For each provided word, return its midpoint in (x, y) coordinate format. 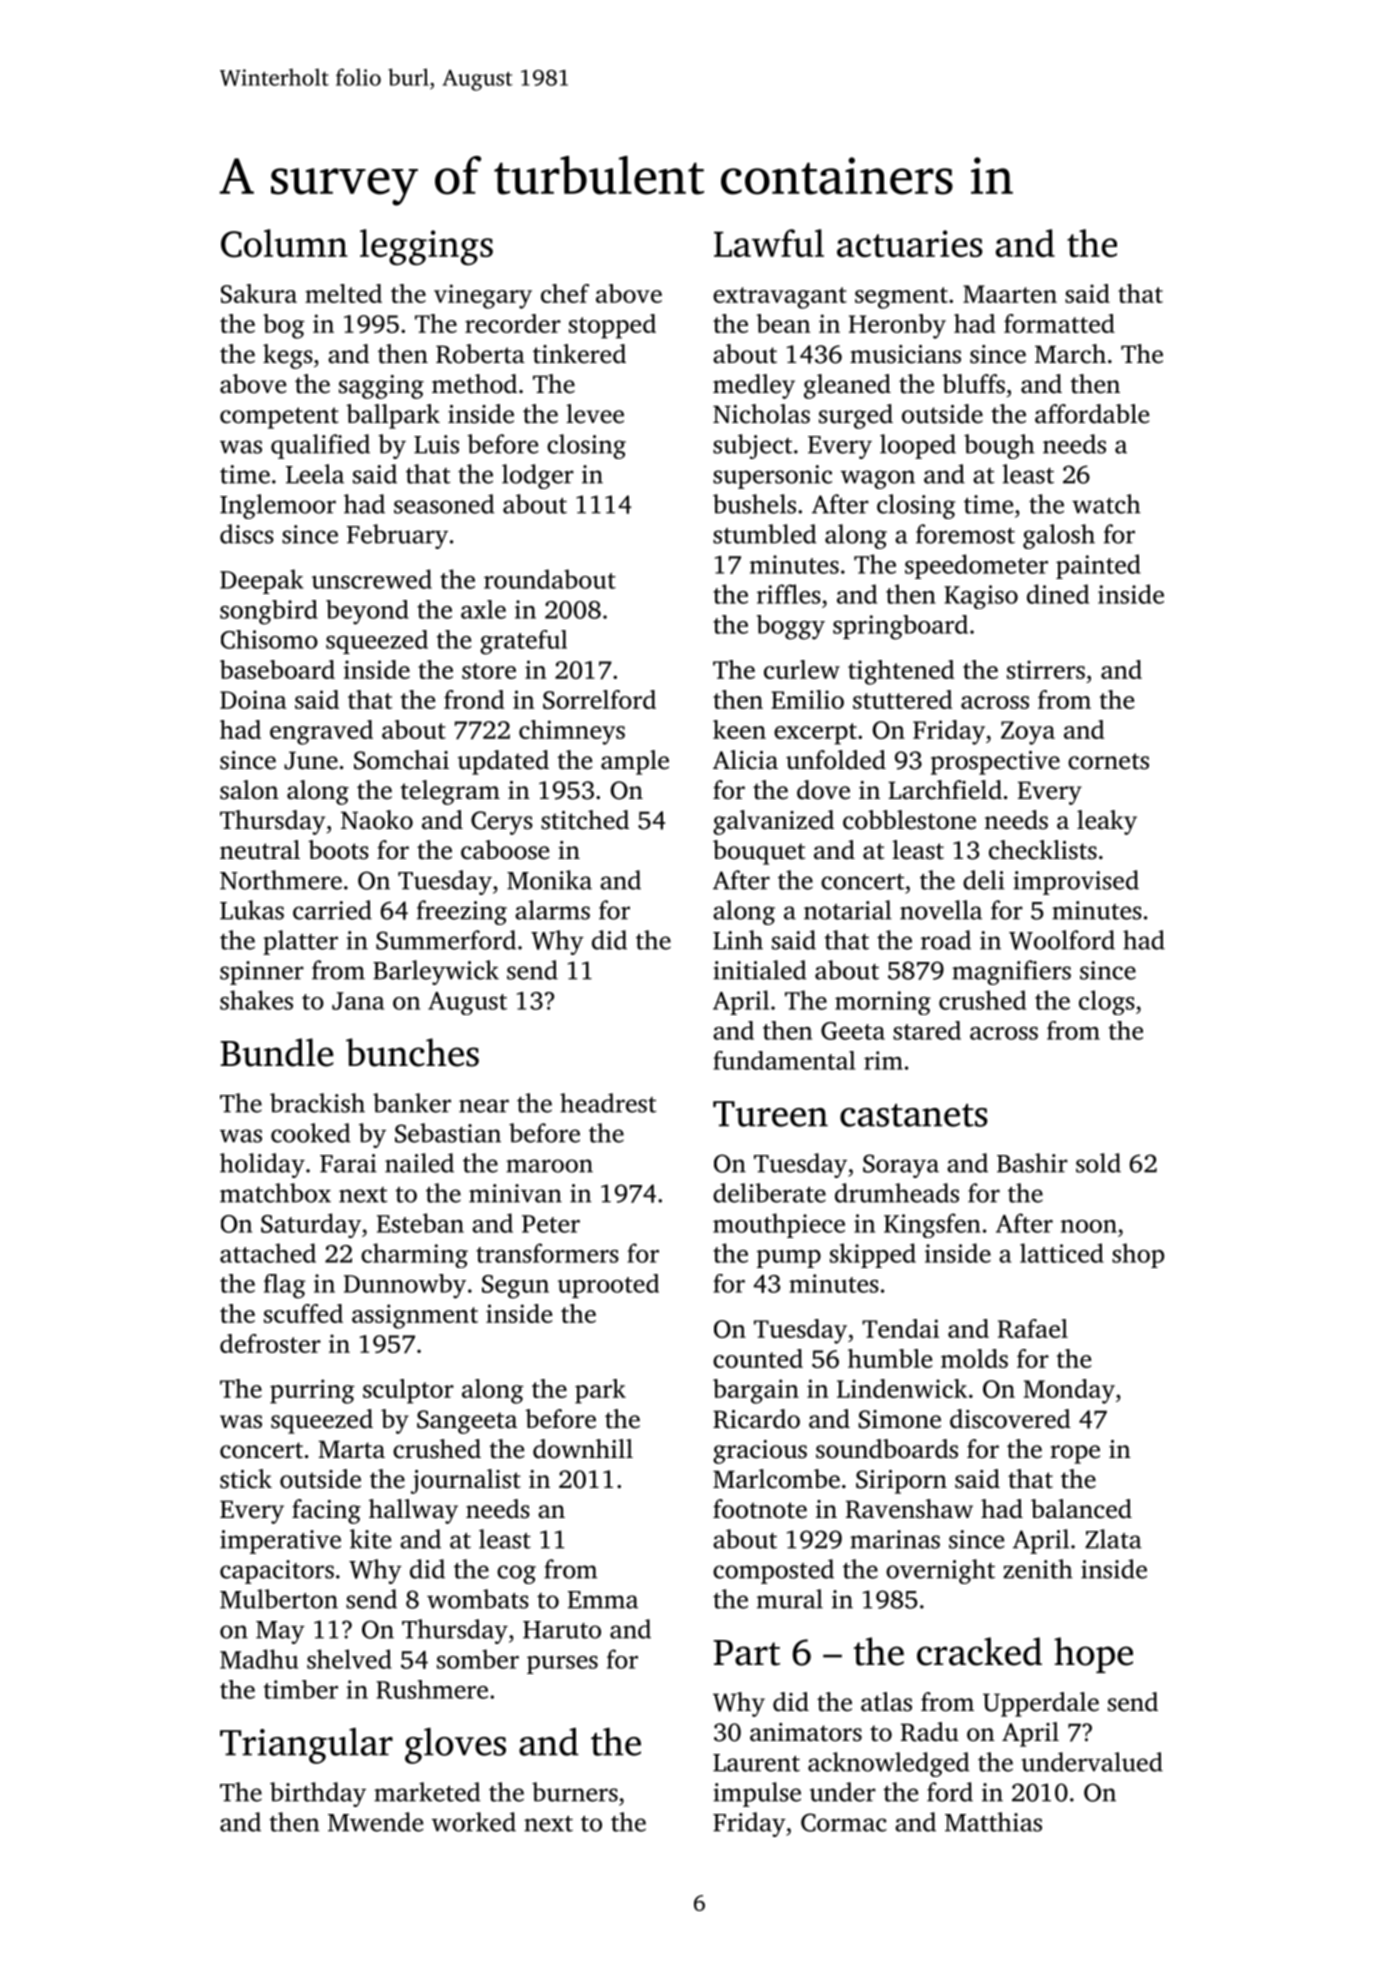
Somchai (401, 760)
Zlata (1113, 1539)
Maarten (1010, 294)
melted (343, 293)
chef (565, 293)
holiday (262, 1165)
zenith (1038, 1569)
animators (806, 1732)
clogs (1107, 1002)
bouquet (759, 852)
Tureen (770, 1114)
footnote (760, 1509)
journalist (466, 1481)
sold (1098, 1163)
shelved (349, 1659)
